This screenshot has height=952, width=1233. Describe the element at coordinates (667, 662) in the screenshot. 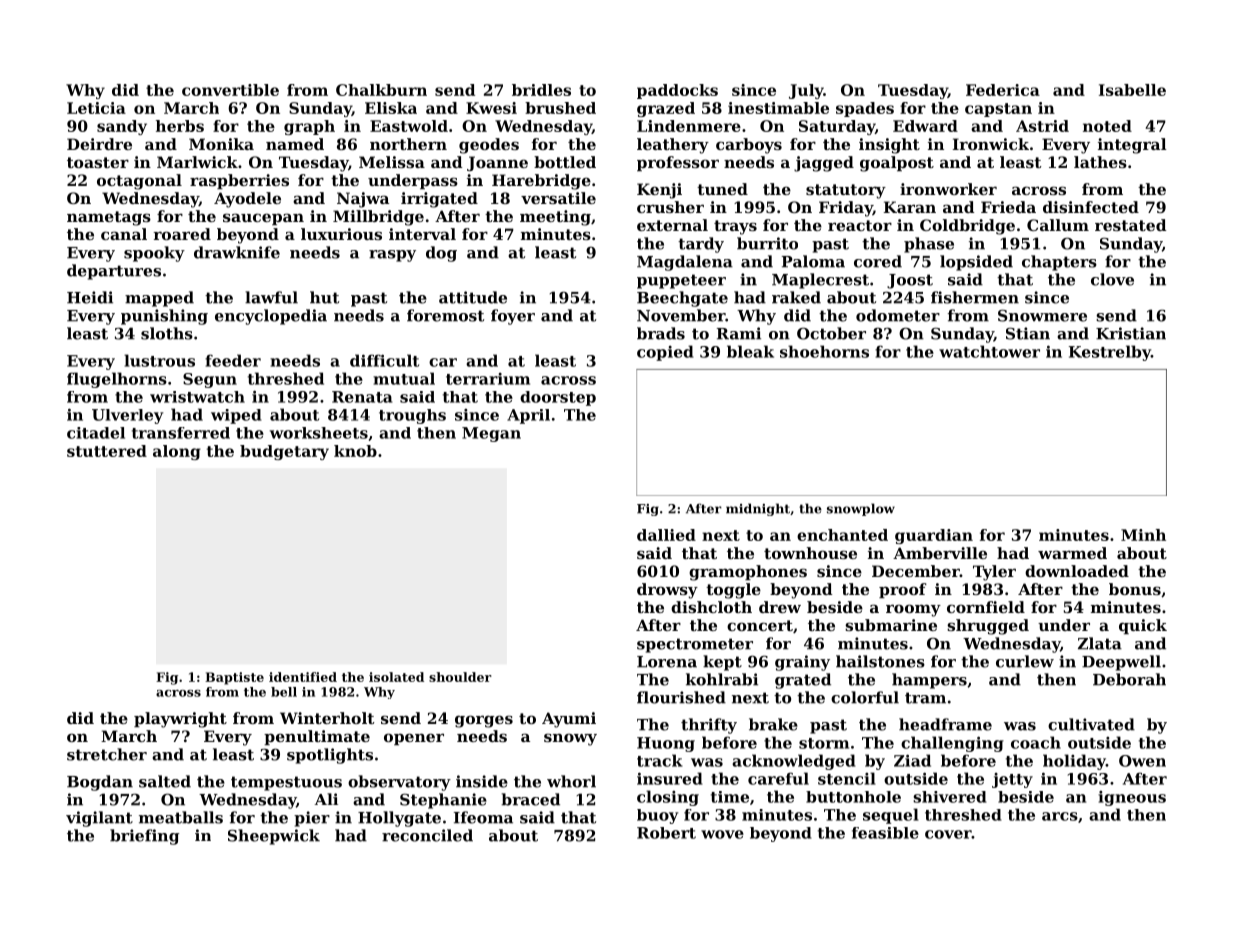

I see `Lorena` at that location.
